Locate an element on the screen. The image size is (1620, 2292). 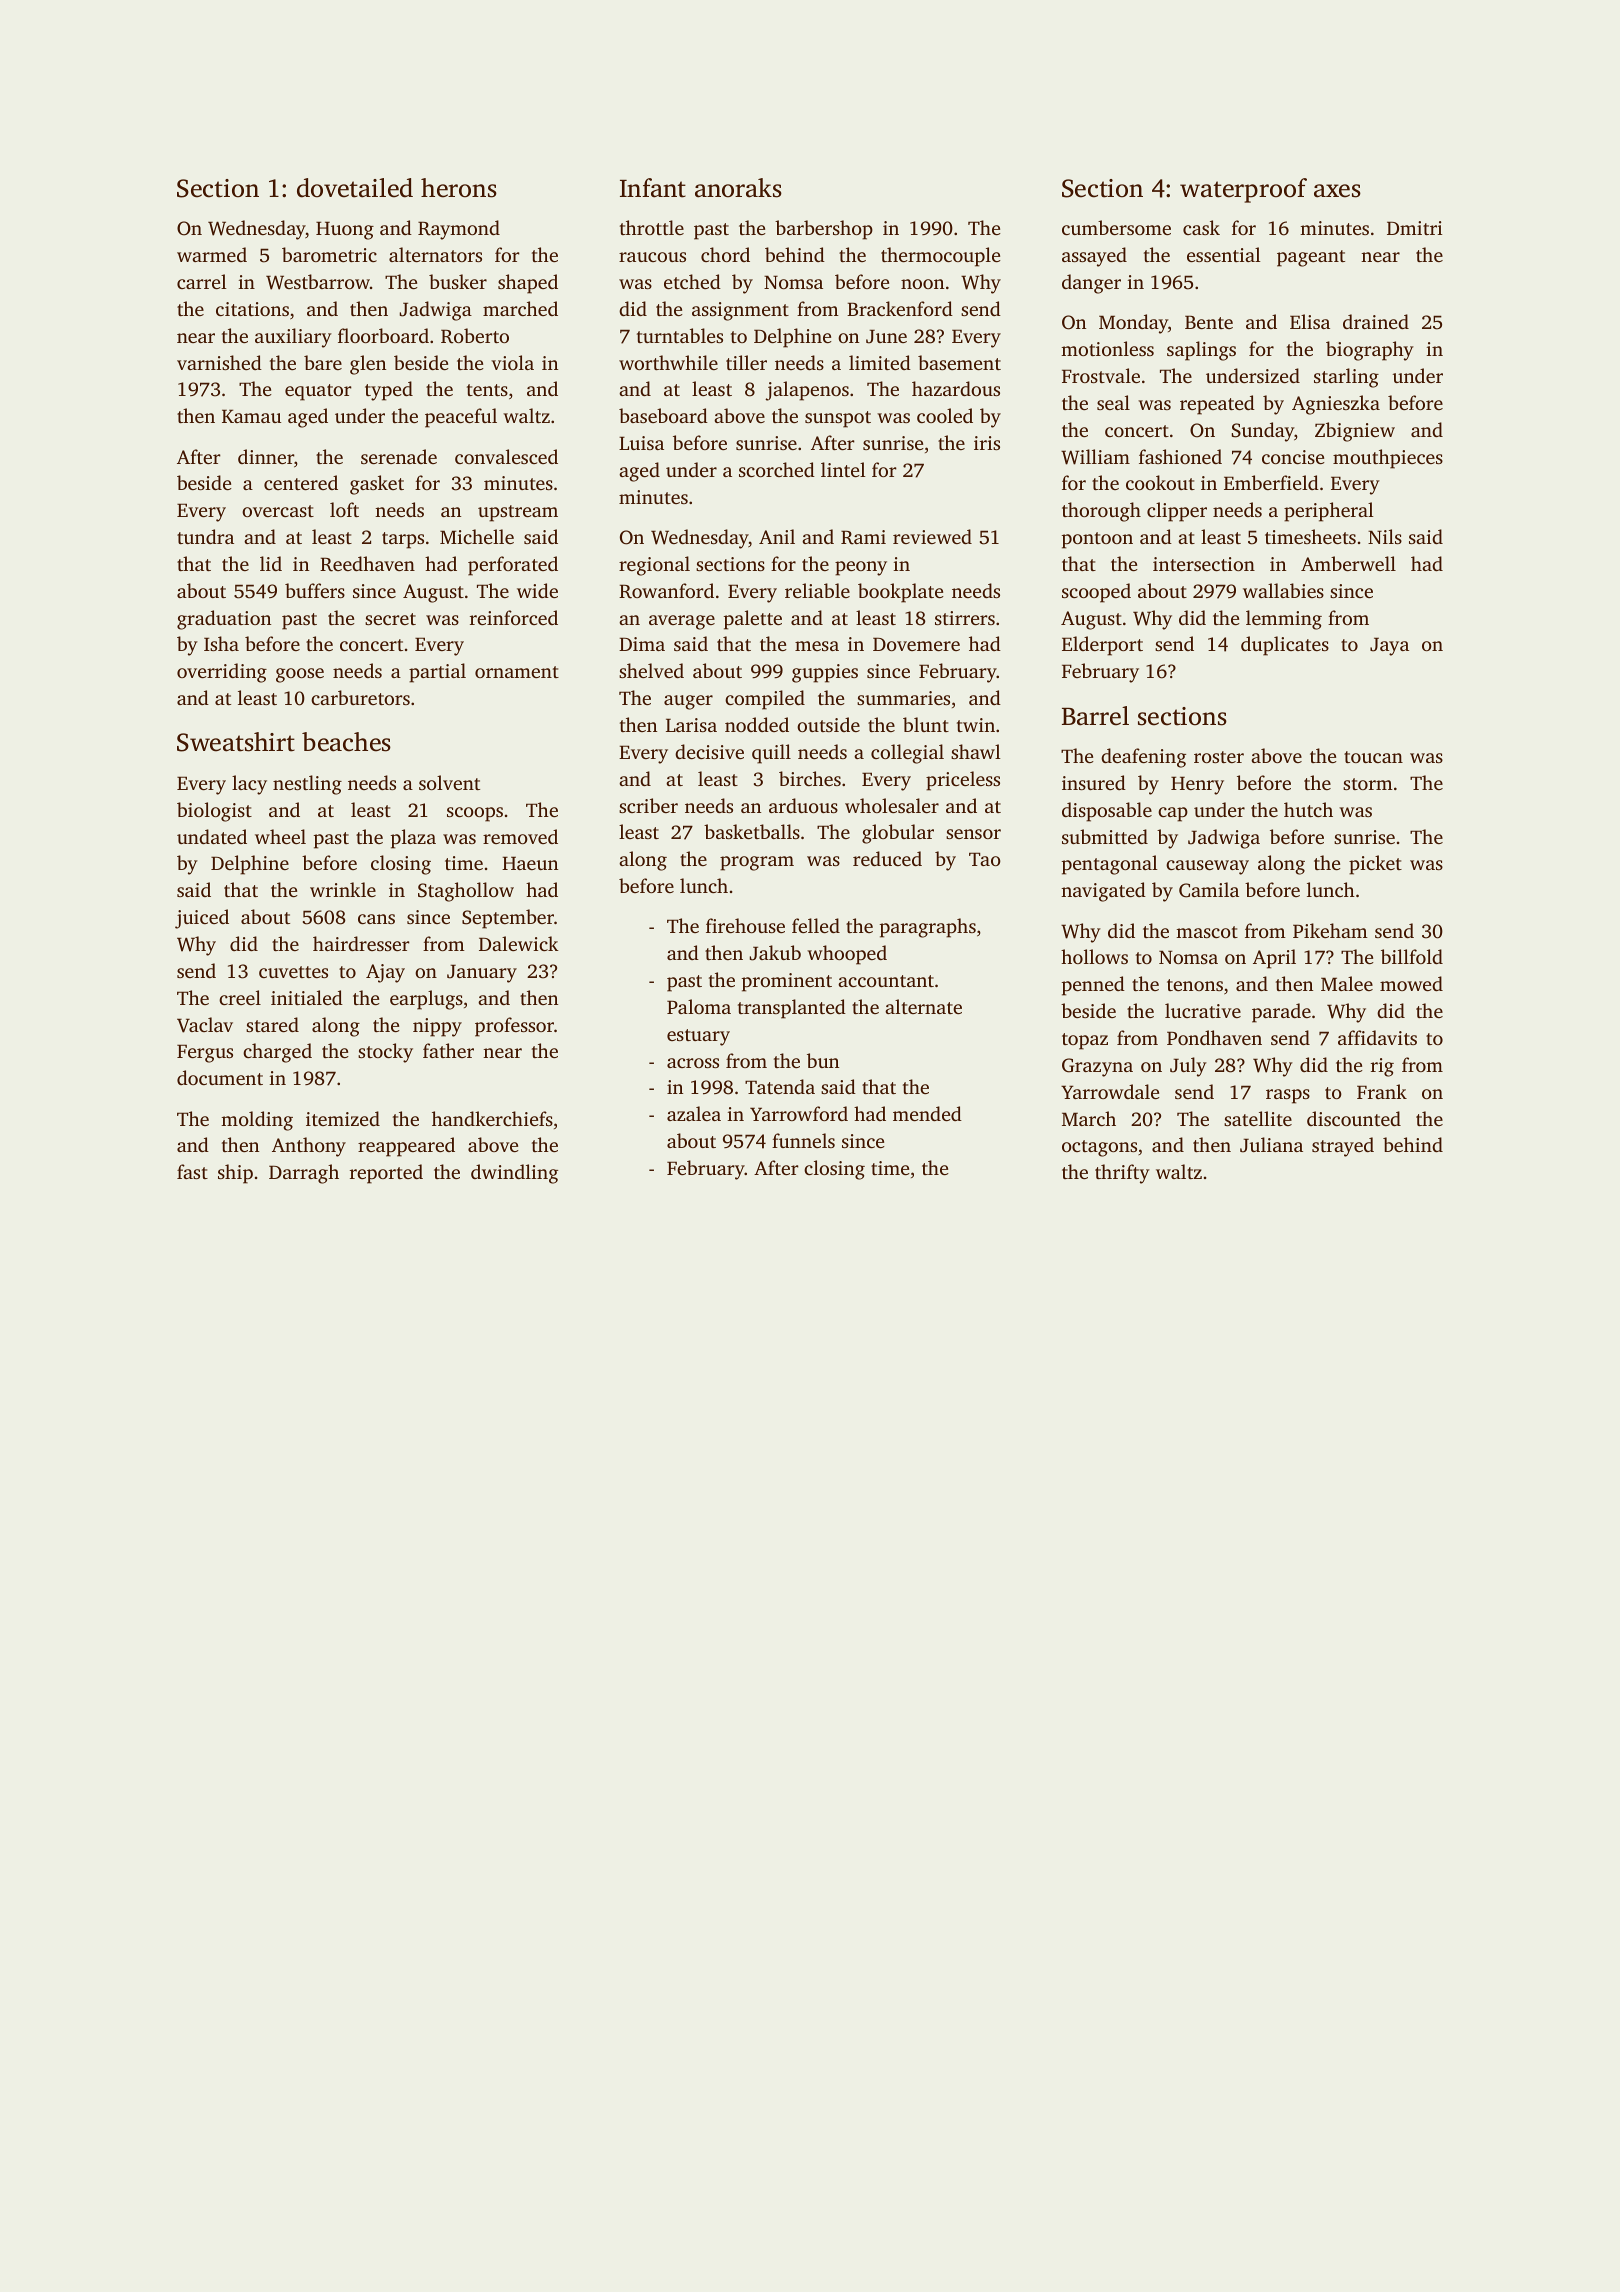
felled is located at coordinates (816, 925).
